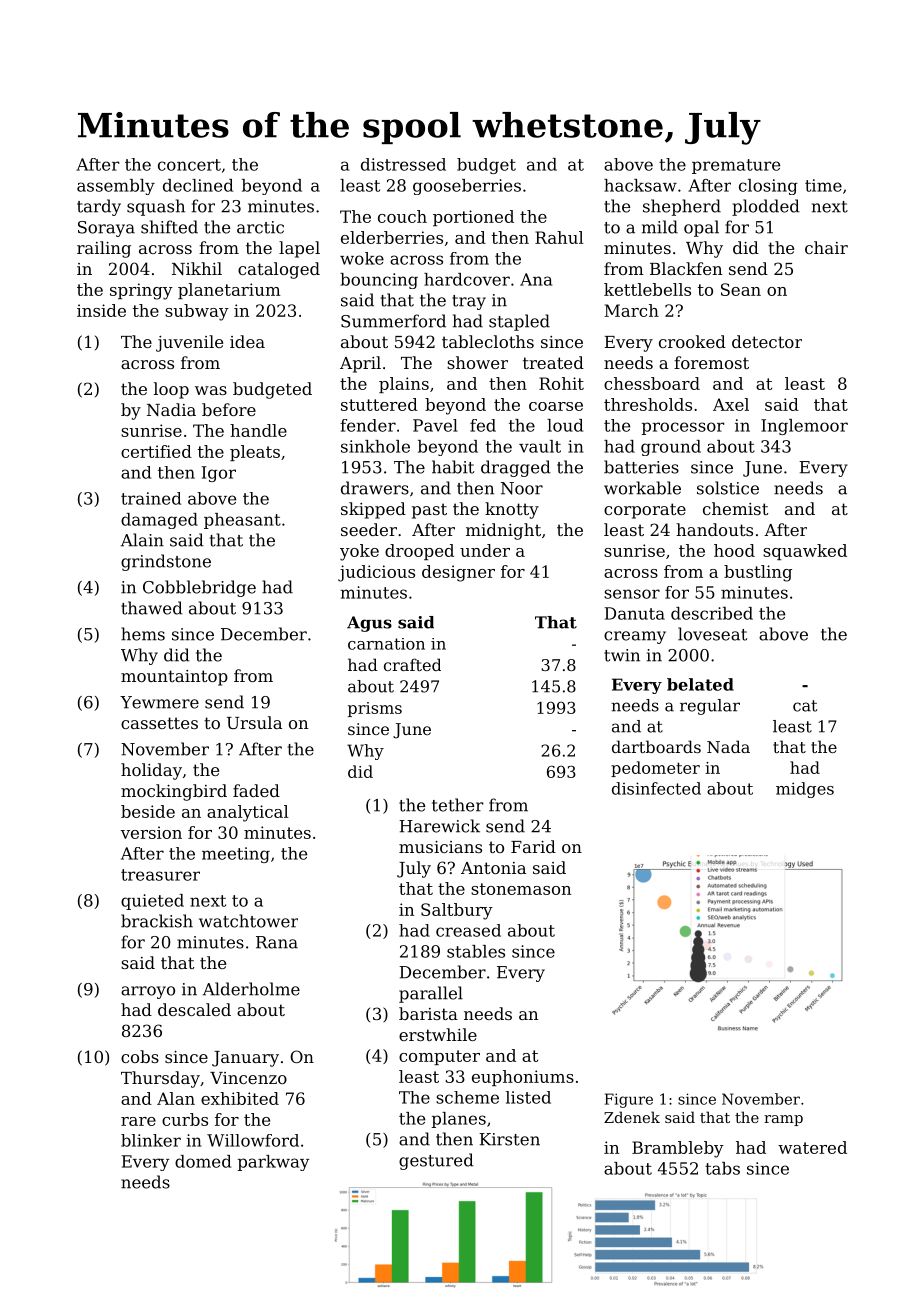 Image resolution: width=924 pixels, height=1308 pixels. I want to click on tabs, so click(722, 1168).
